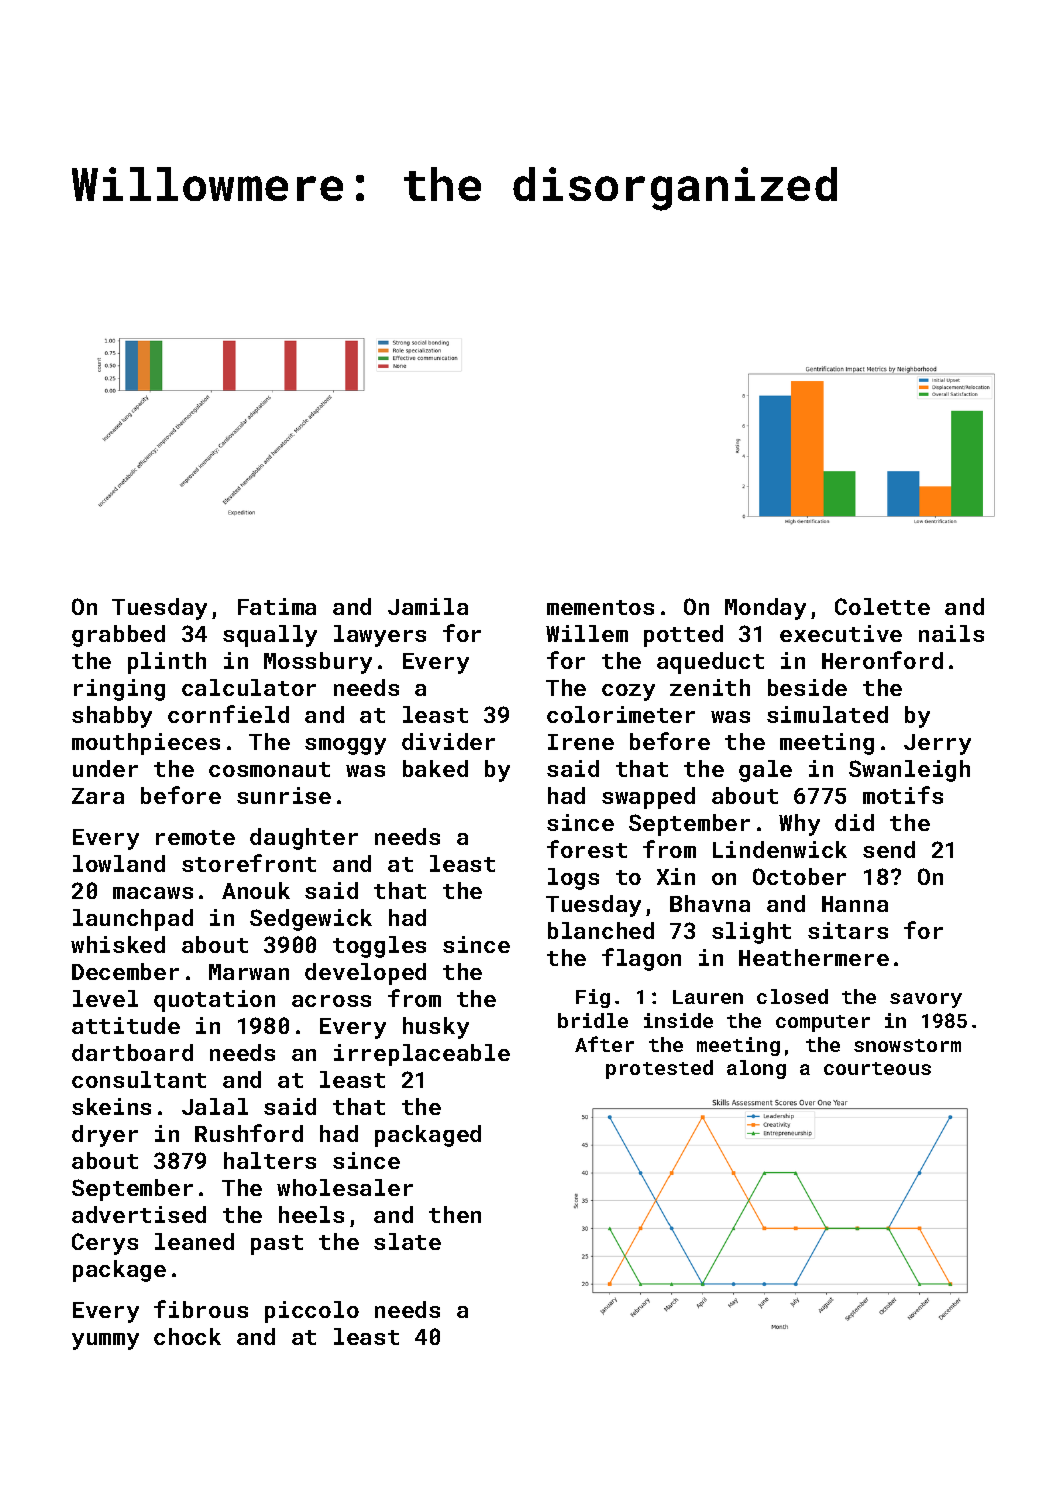 This screenshot has height=1510, width=1063. I want to click on past, so click(277, 1245).
